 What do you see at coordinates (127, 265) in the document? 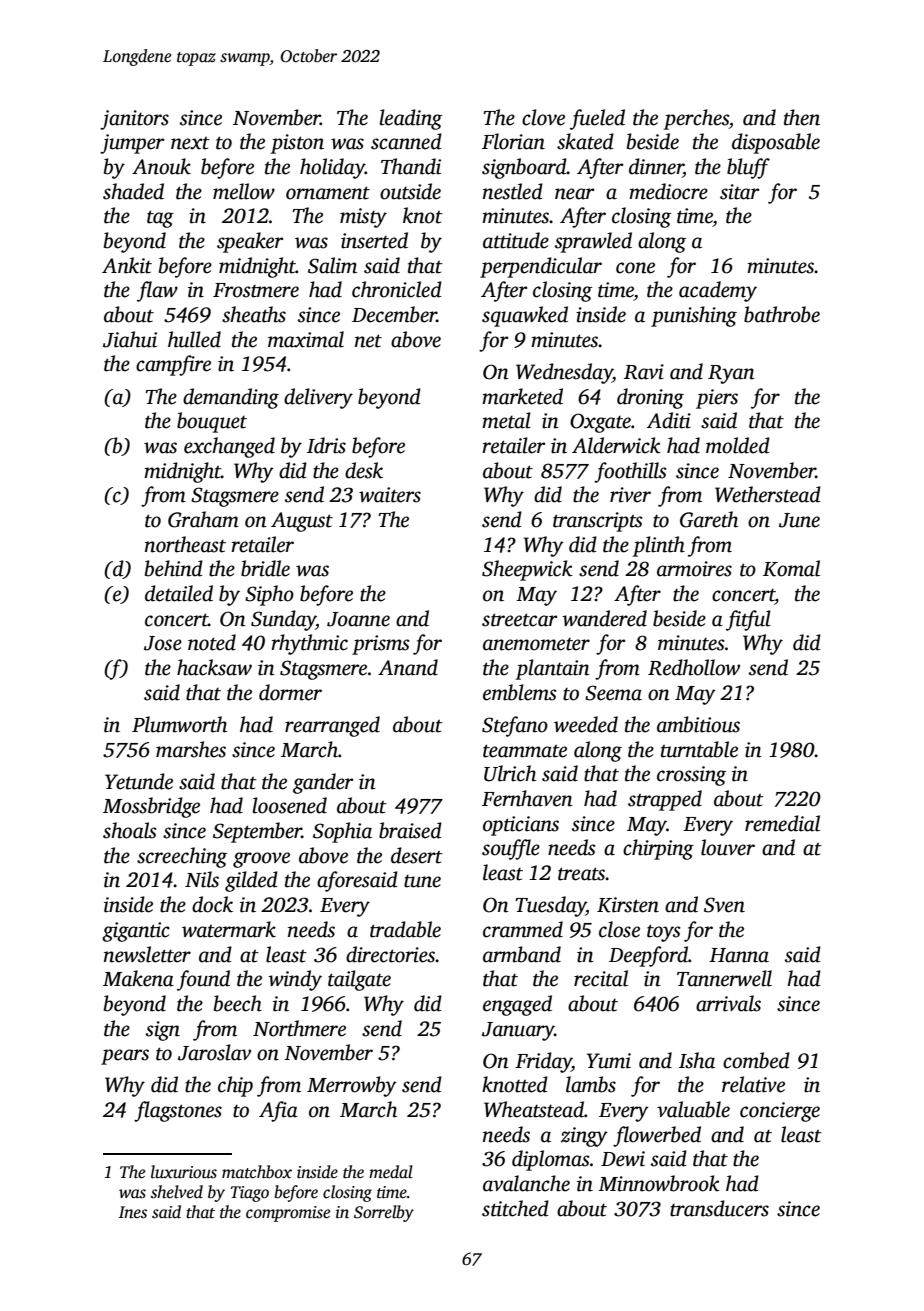
I see `Ankit` at bounding box center [127, 265].
